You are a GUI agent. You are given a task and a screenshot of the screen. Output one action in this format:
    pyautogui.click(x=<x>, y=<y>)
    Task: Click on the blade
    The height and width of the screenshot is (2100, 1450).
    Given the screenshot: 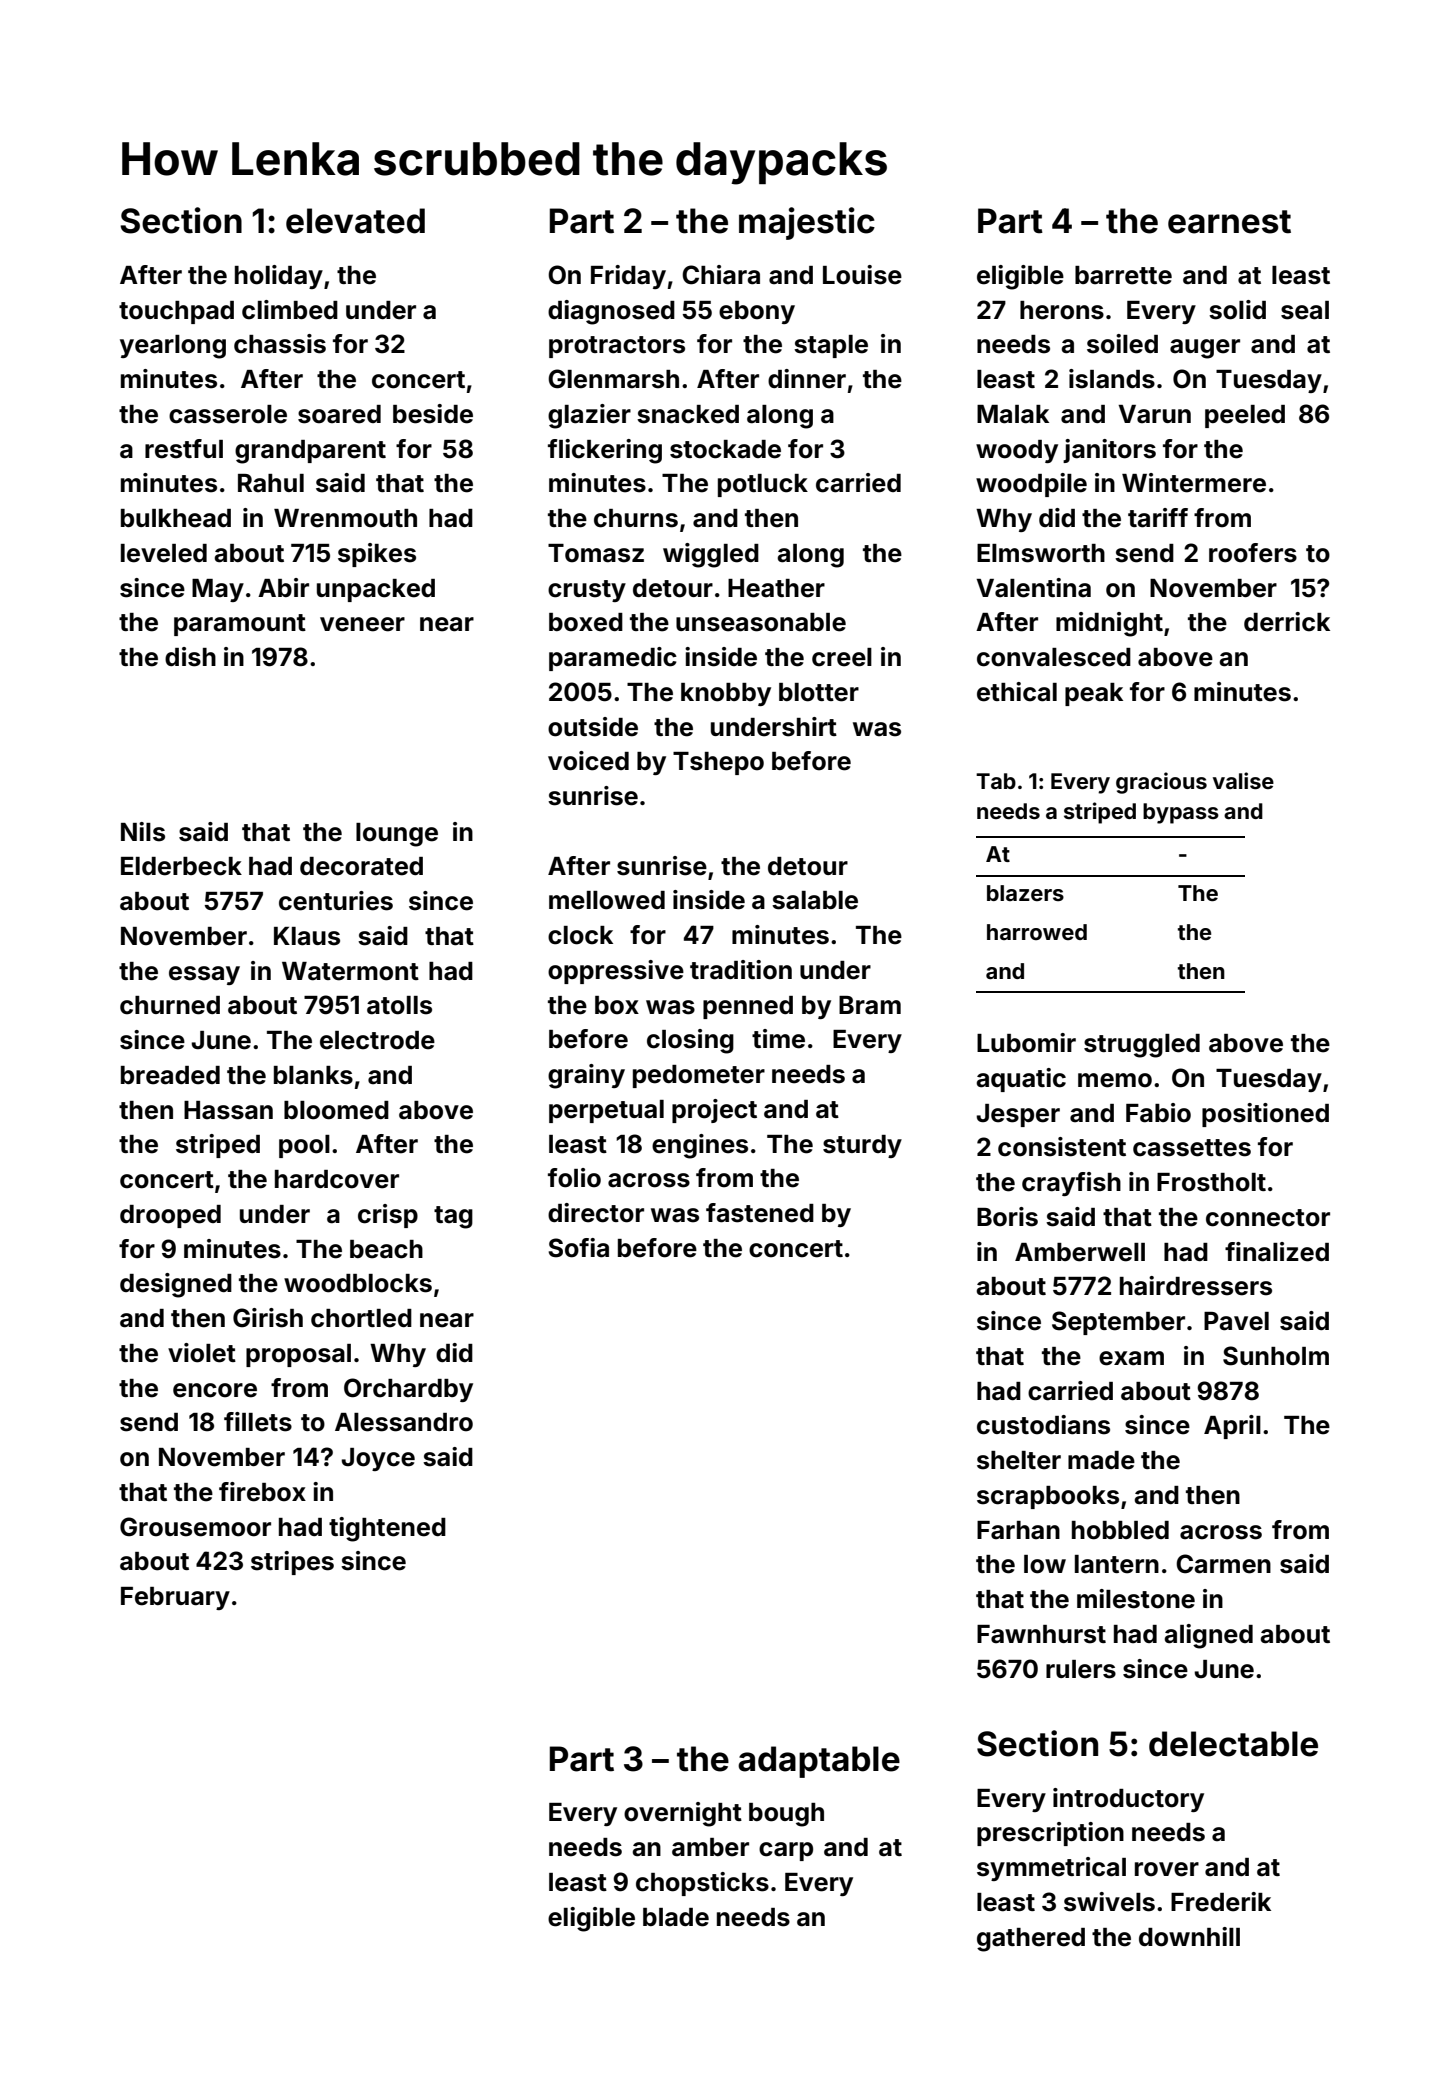 What is the action you would take?
    pyautogui.click(x=676, y=1917)
